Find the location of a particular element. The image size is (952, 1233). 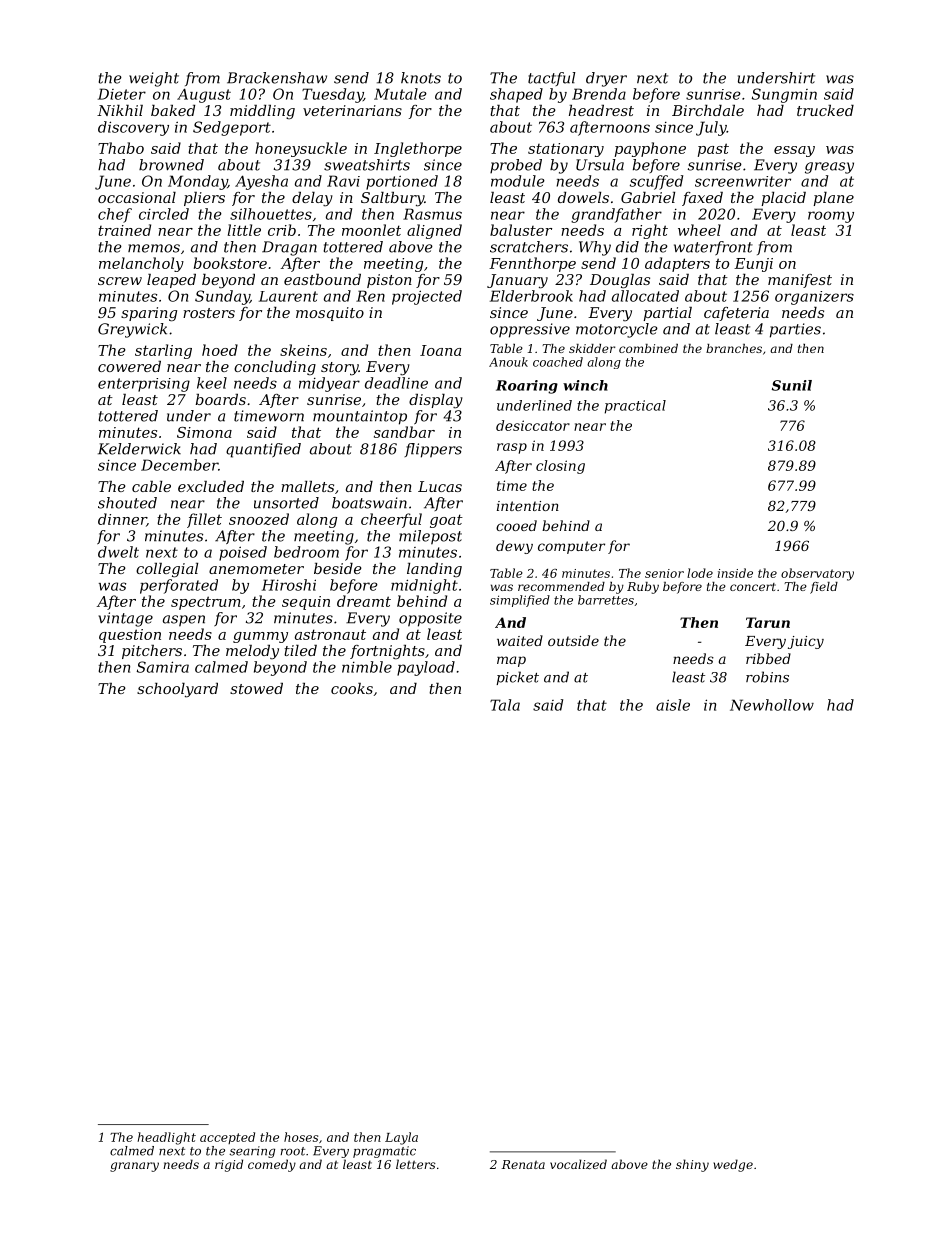

outside is located at coordinates (573, 640).
